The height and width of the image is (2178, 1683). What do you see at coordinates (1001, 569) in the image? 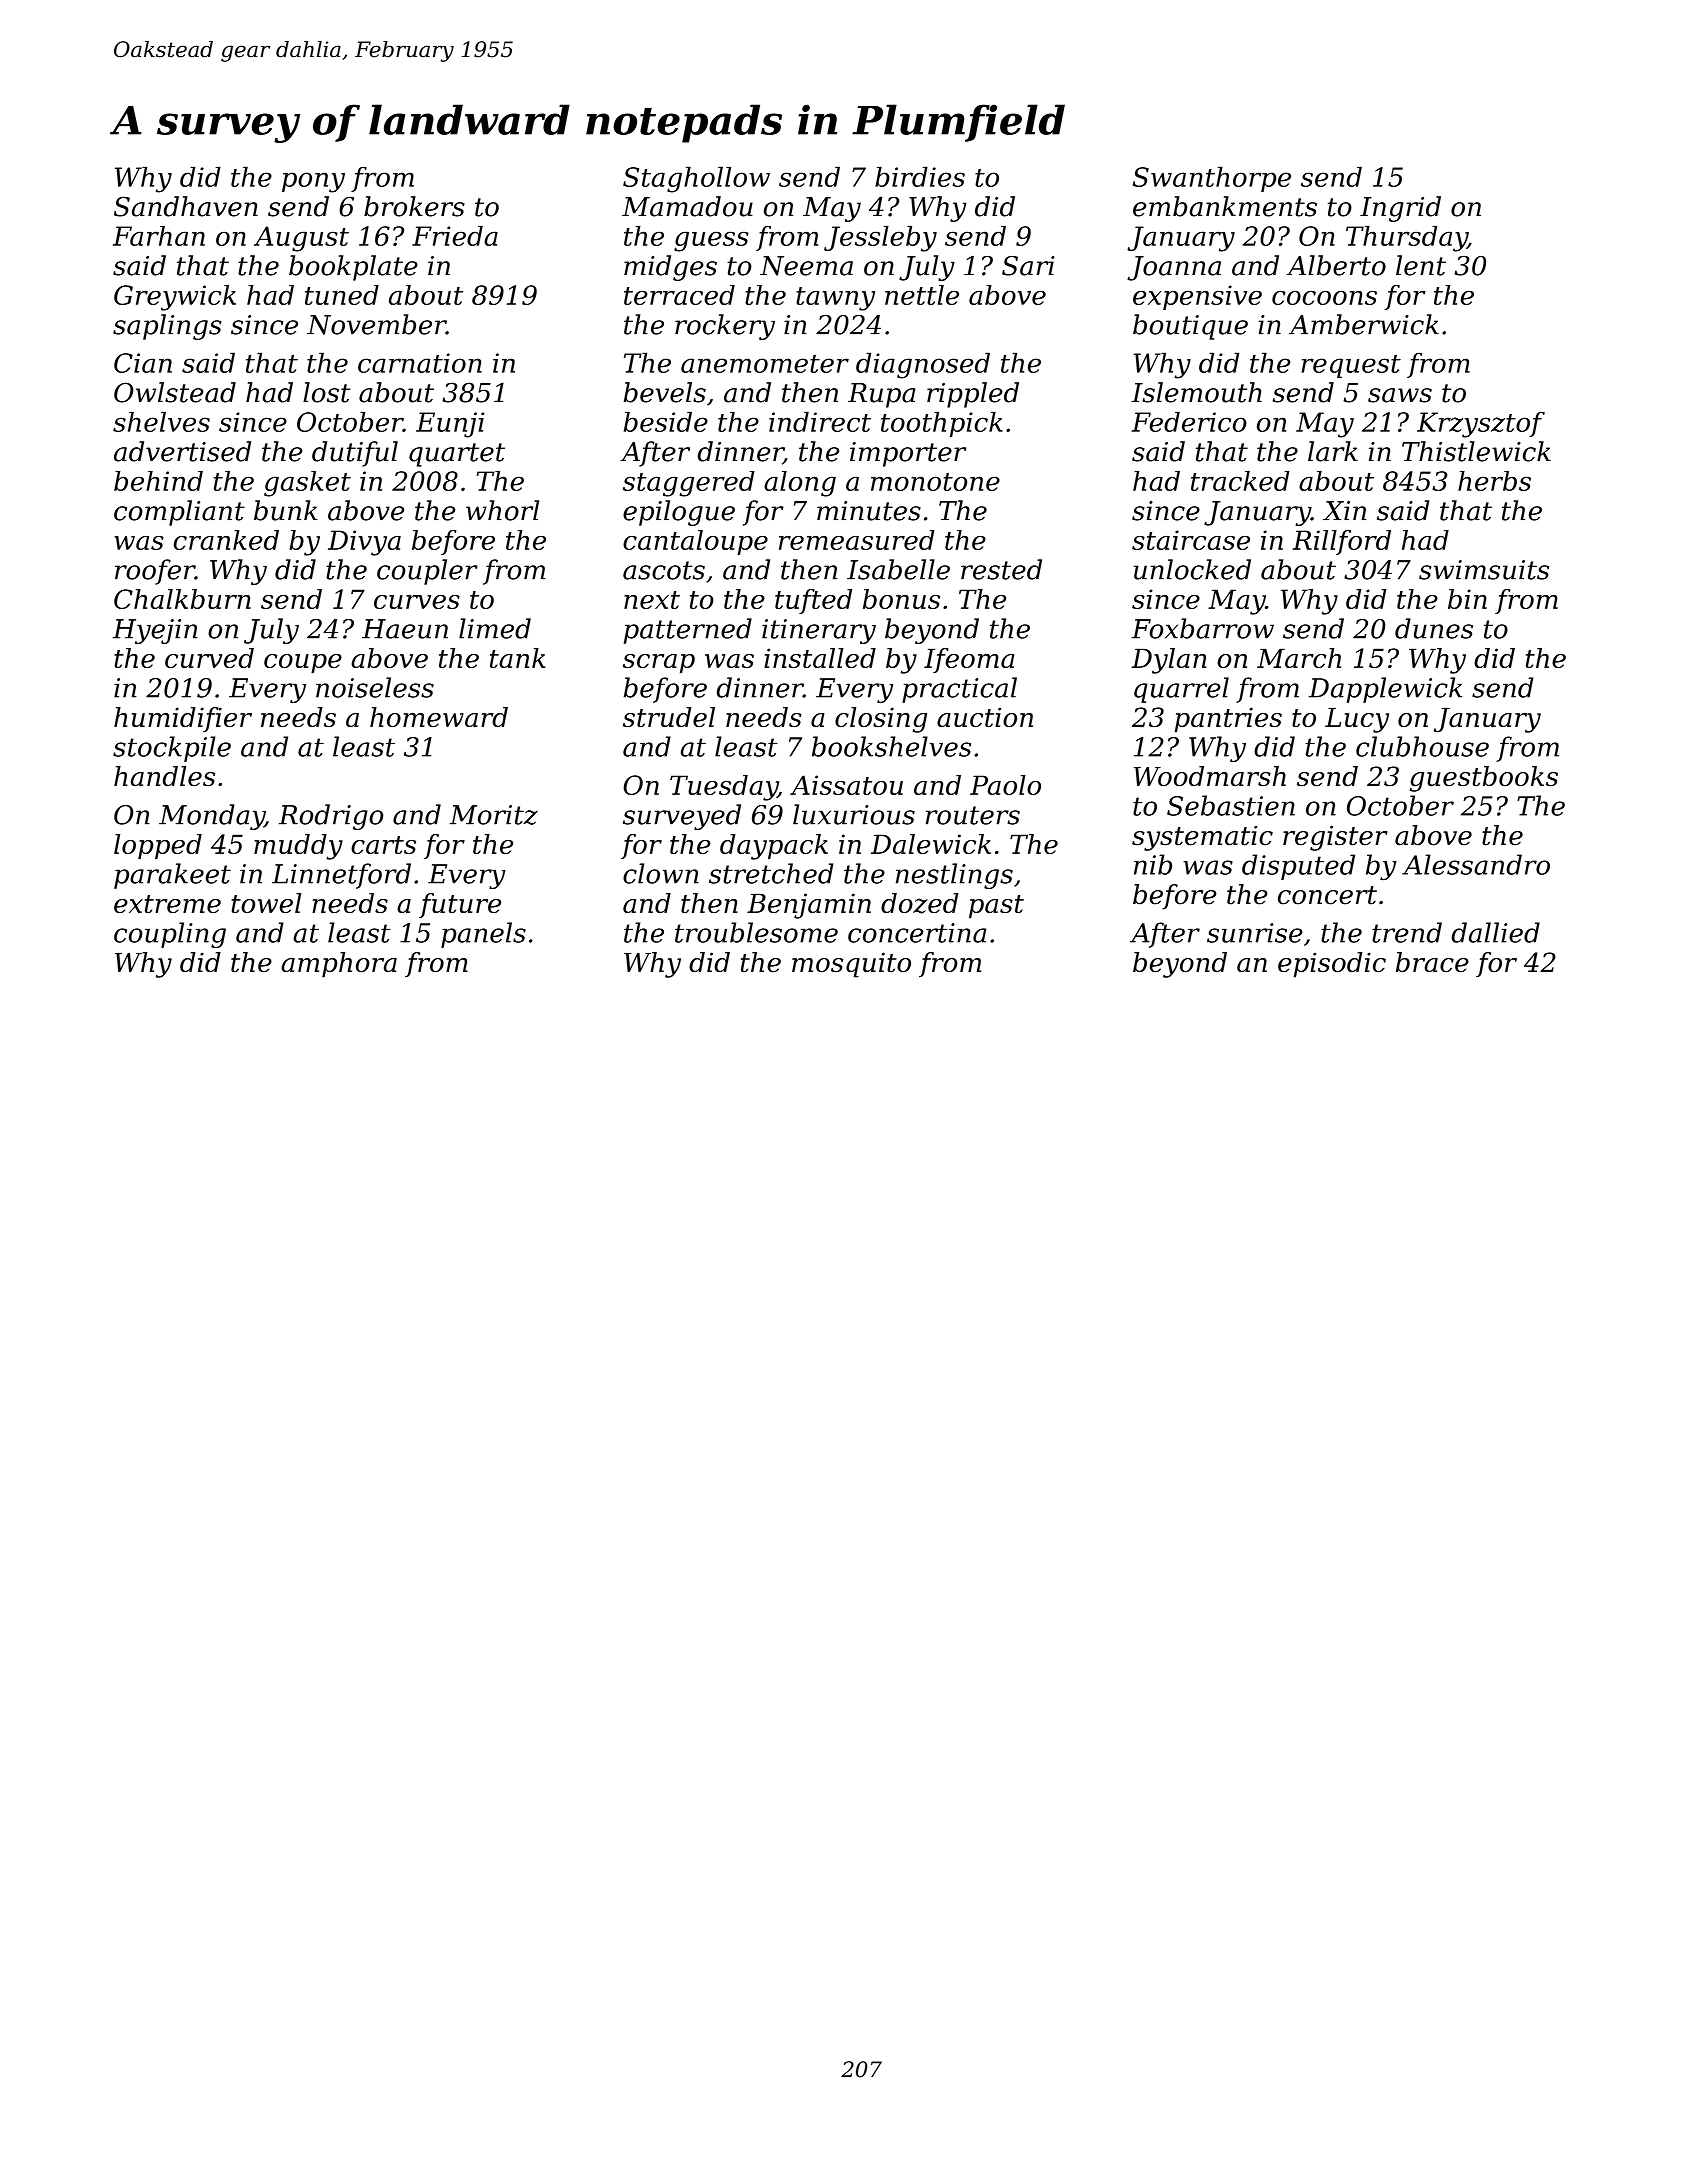
I see `rested` at bounding box center [1001, 569].
